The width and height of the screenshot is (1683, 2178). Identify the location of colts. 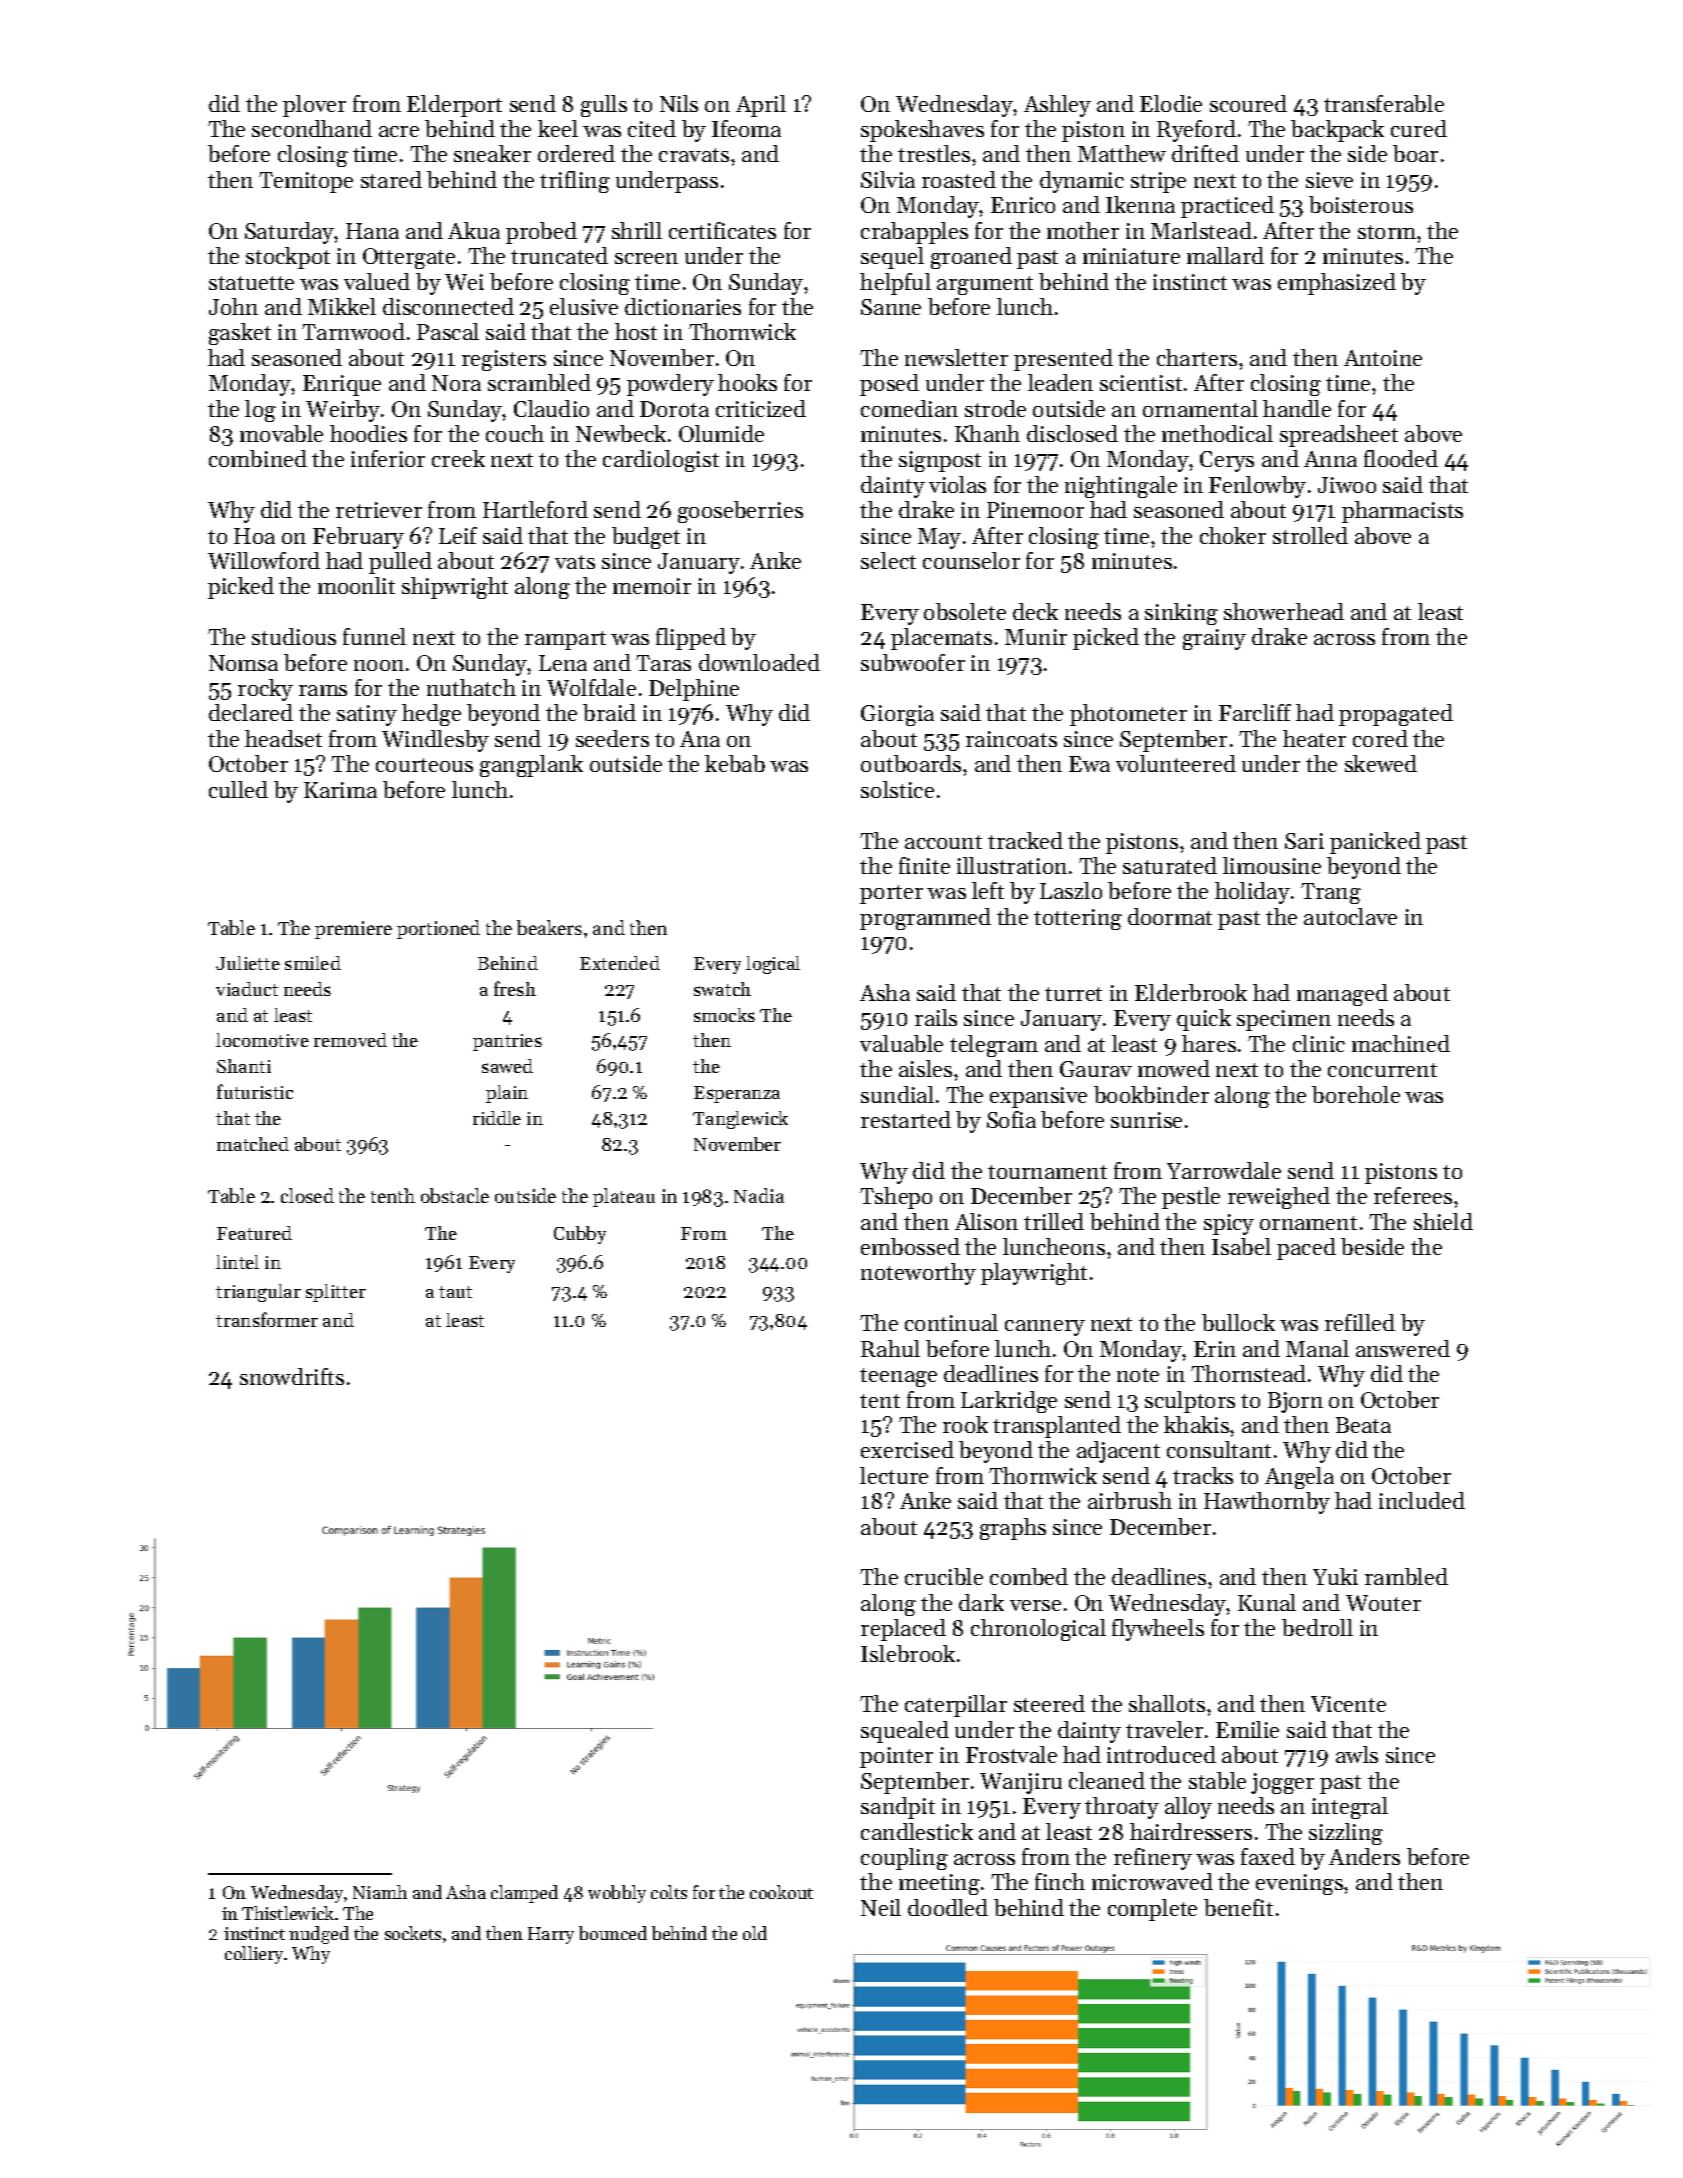
(669, 1892).
